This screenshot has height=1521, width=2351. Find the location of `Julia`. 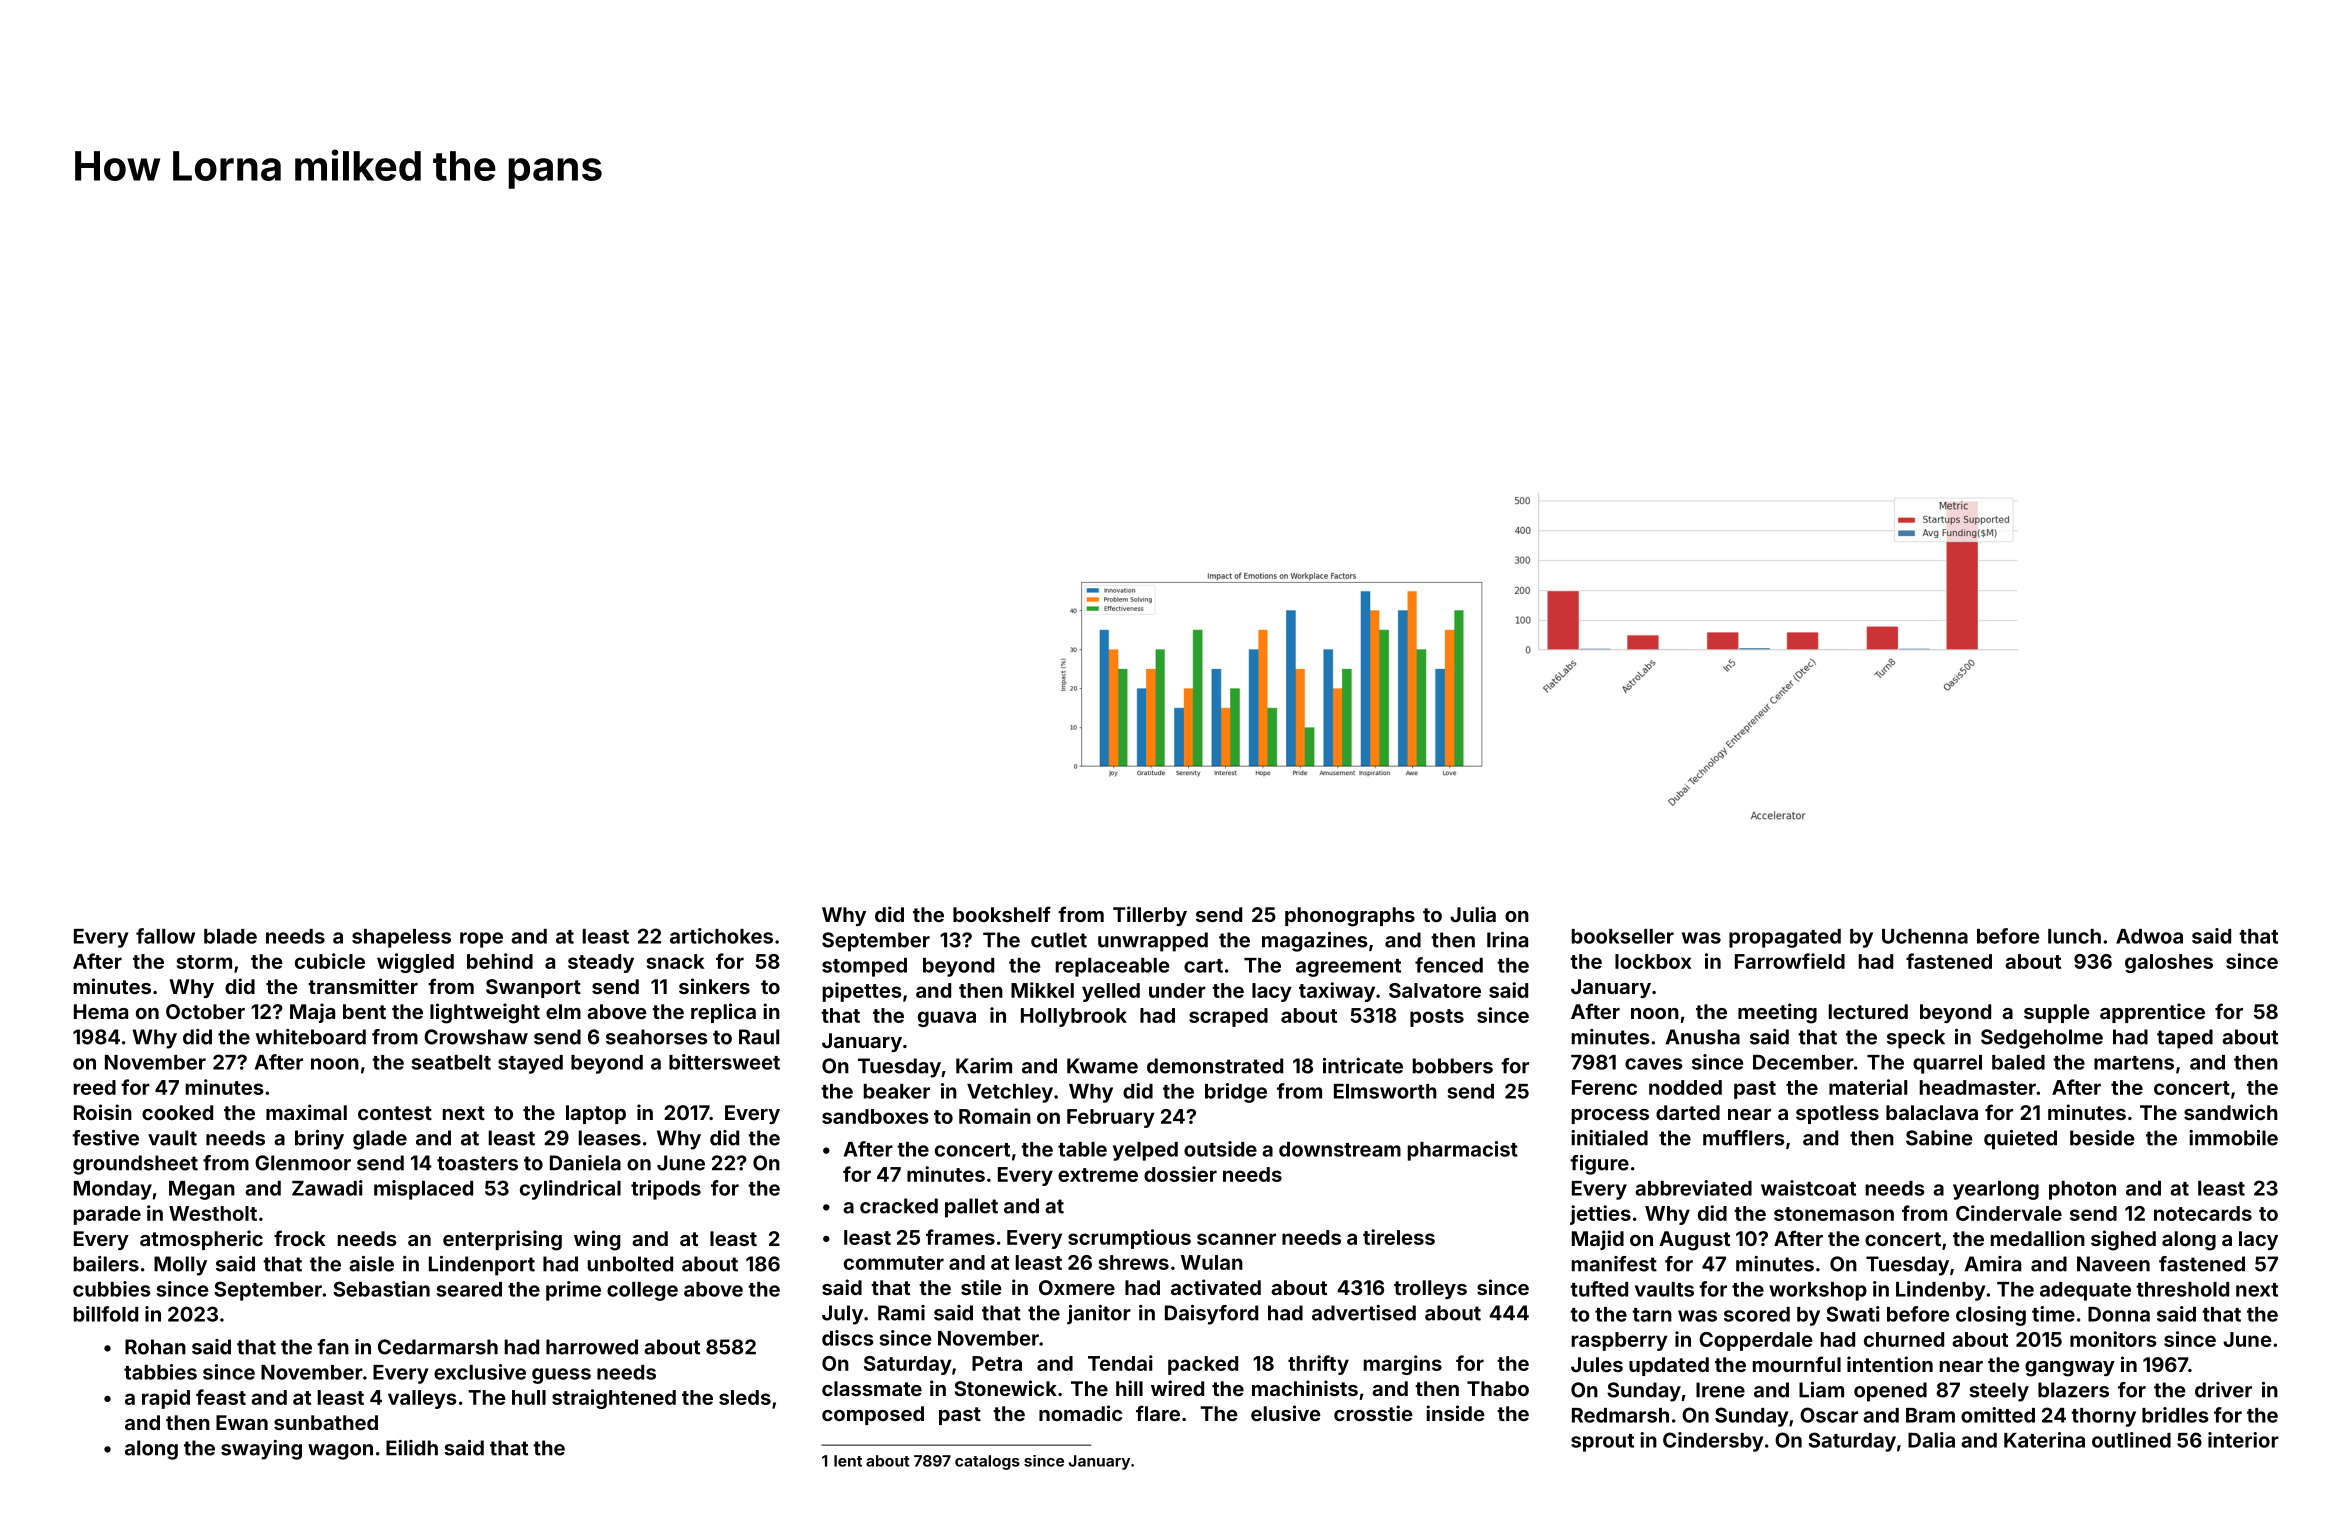

Julia is located at coordinates (1473, 914).
